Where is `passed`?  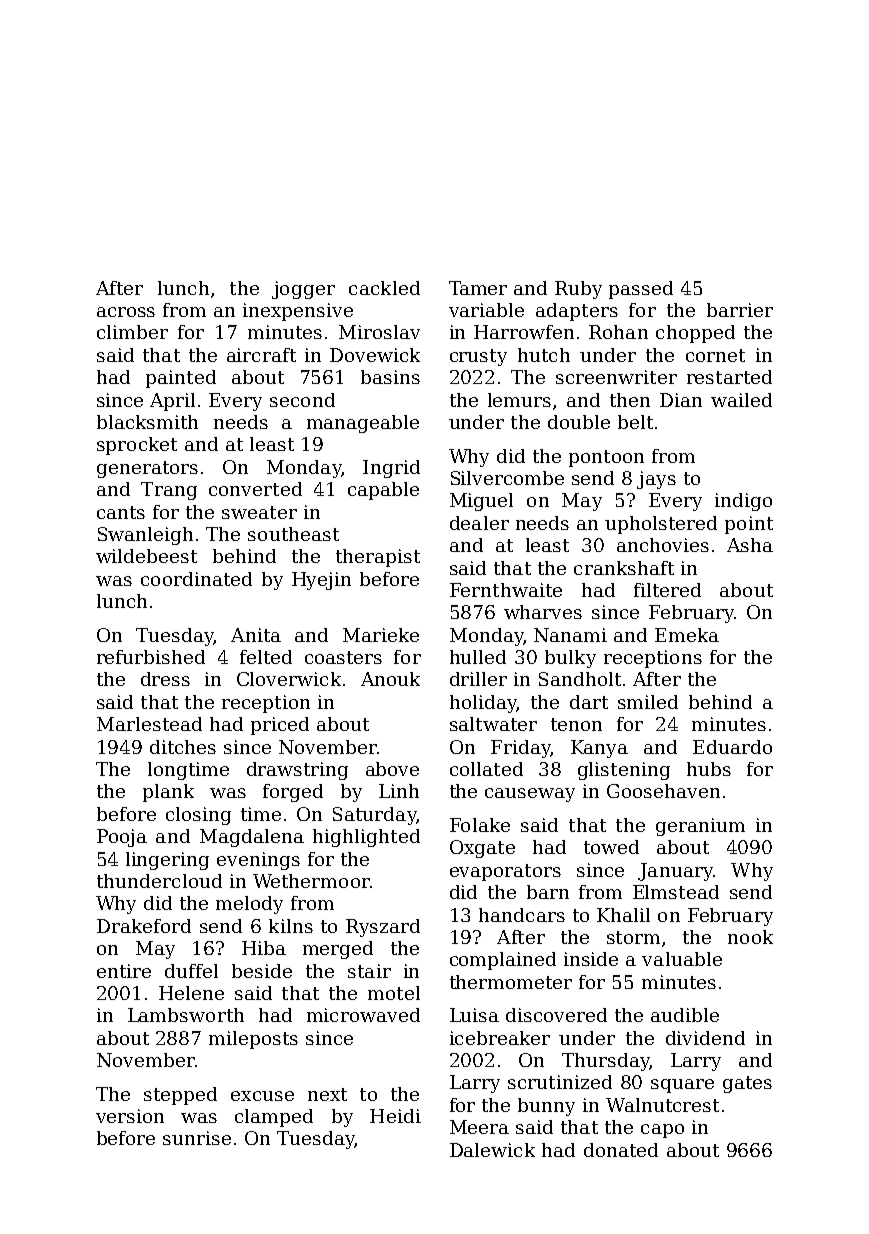 passed is located at coordinates (641, 290).
